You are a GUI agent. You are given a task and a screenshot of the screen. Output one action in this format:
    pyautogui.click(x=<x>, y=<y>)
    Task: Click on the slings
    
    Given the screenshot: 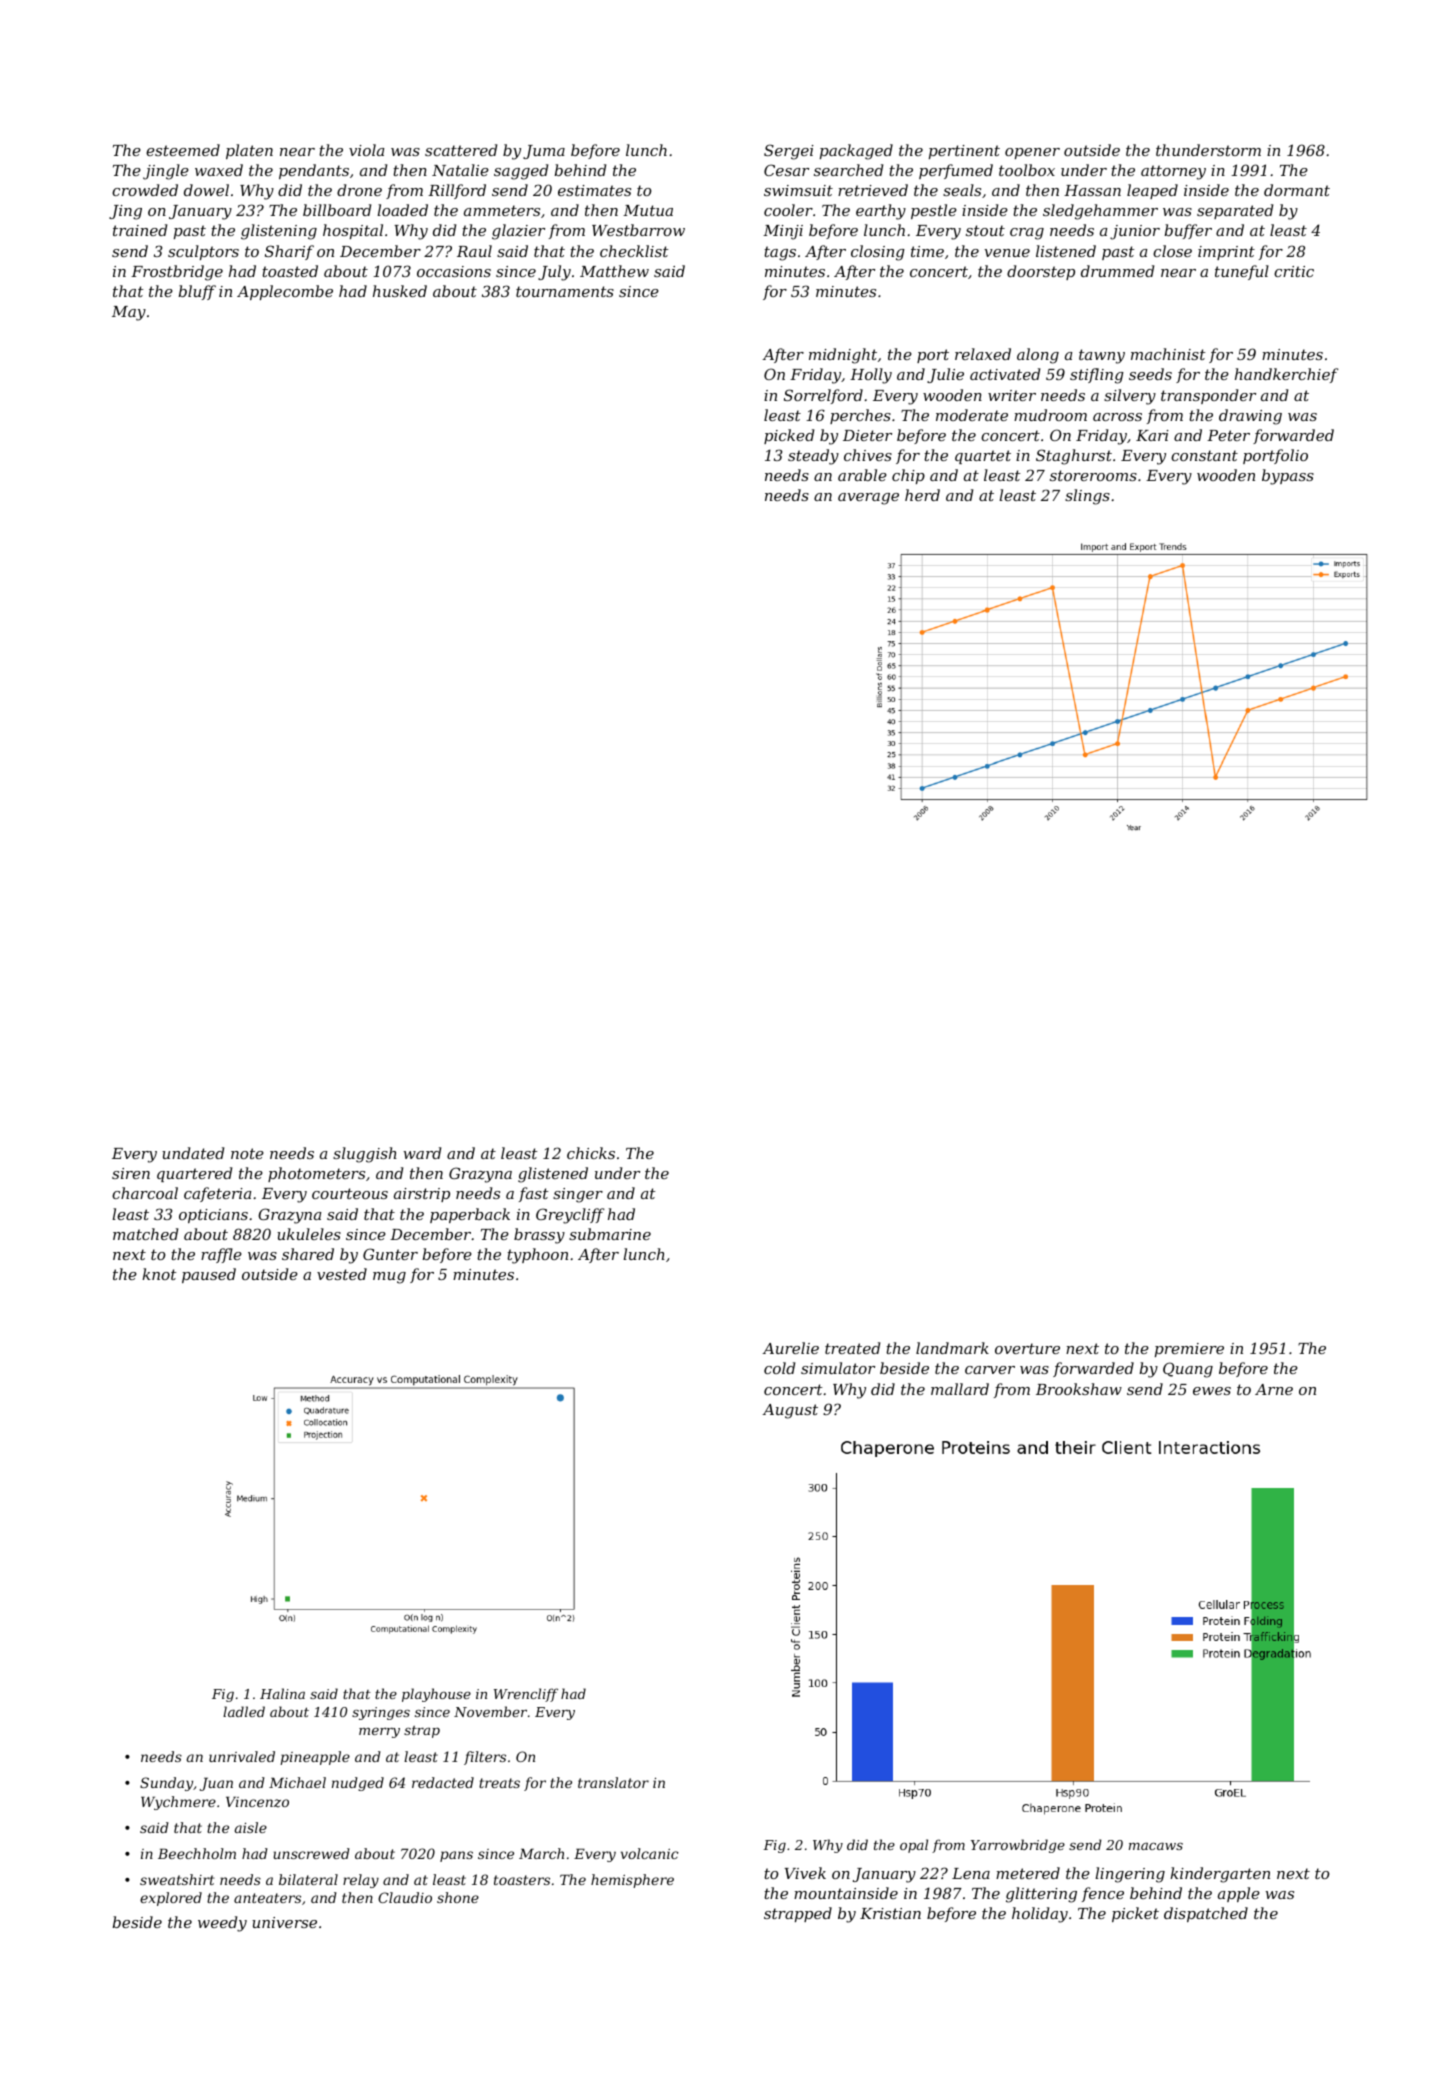 What is the action you would take?
    pyautogui.click(x=1087, y=497)
